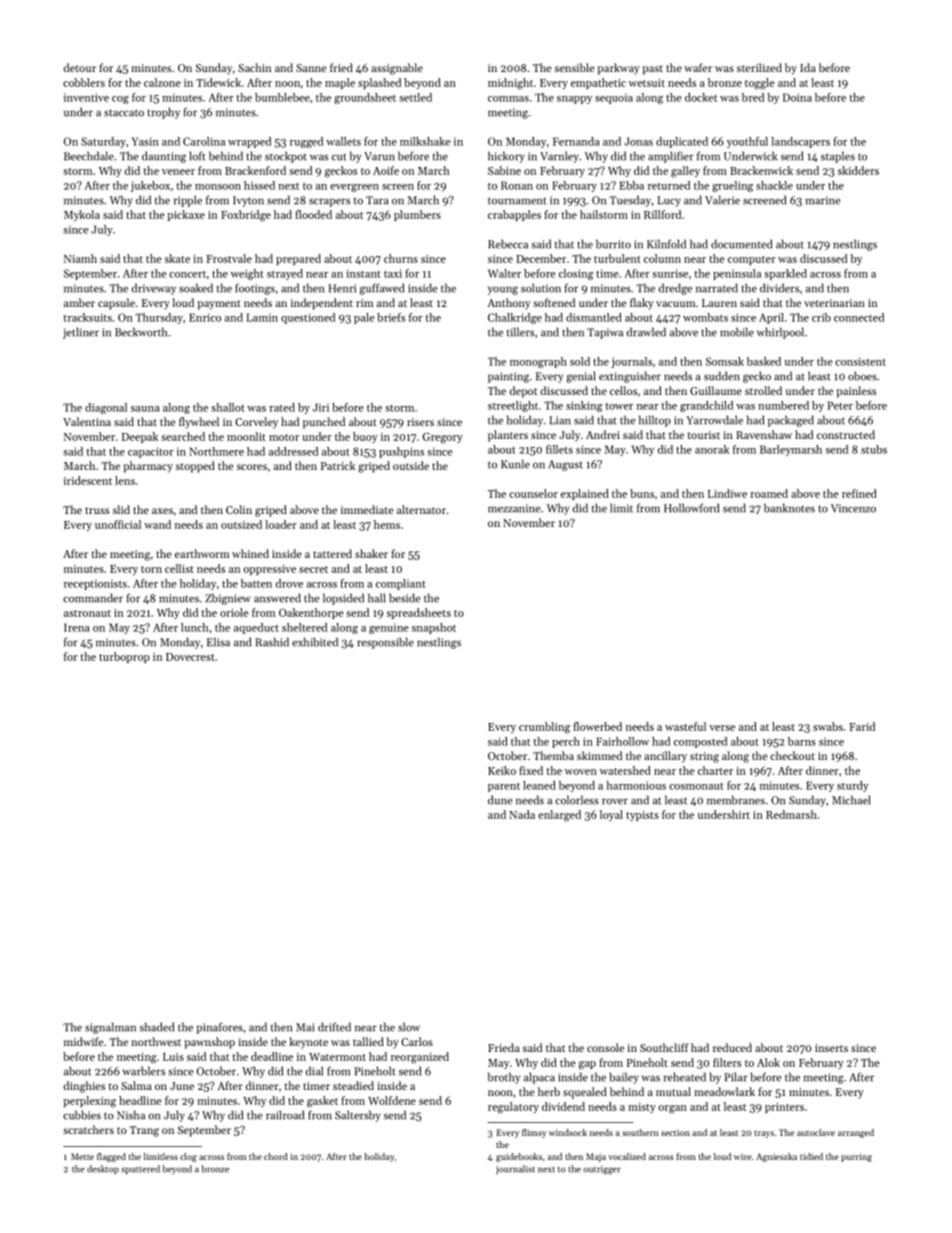 This screenshot has height=1233, width=952. Describe the element at coordinates (851, 800) in the screenshot. I see `Michael` at that location.
